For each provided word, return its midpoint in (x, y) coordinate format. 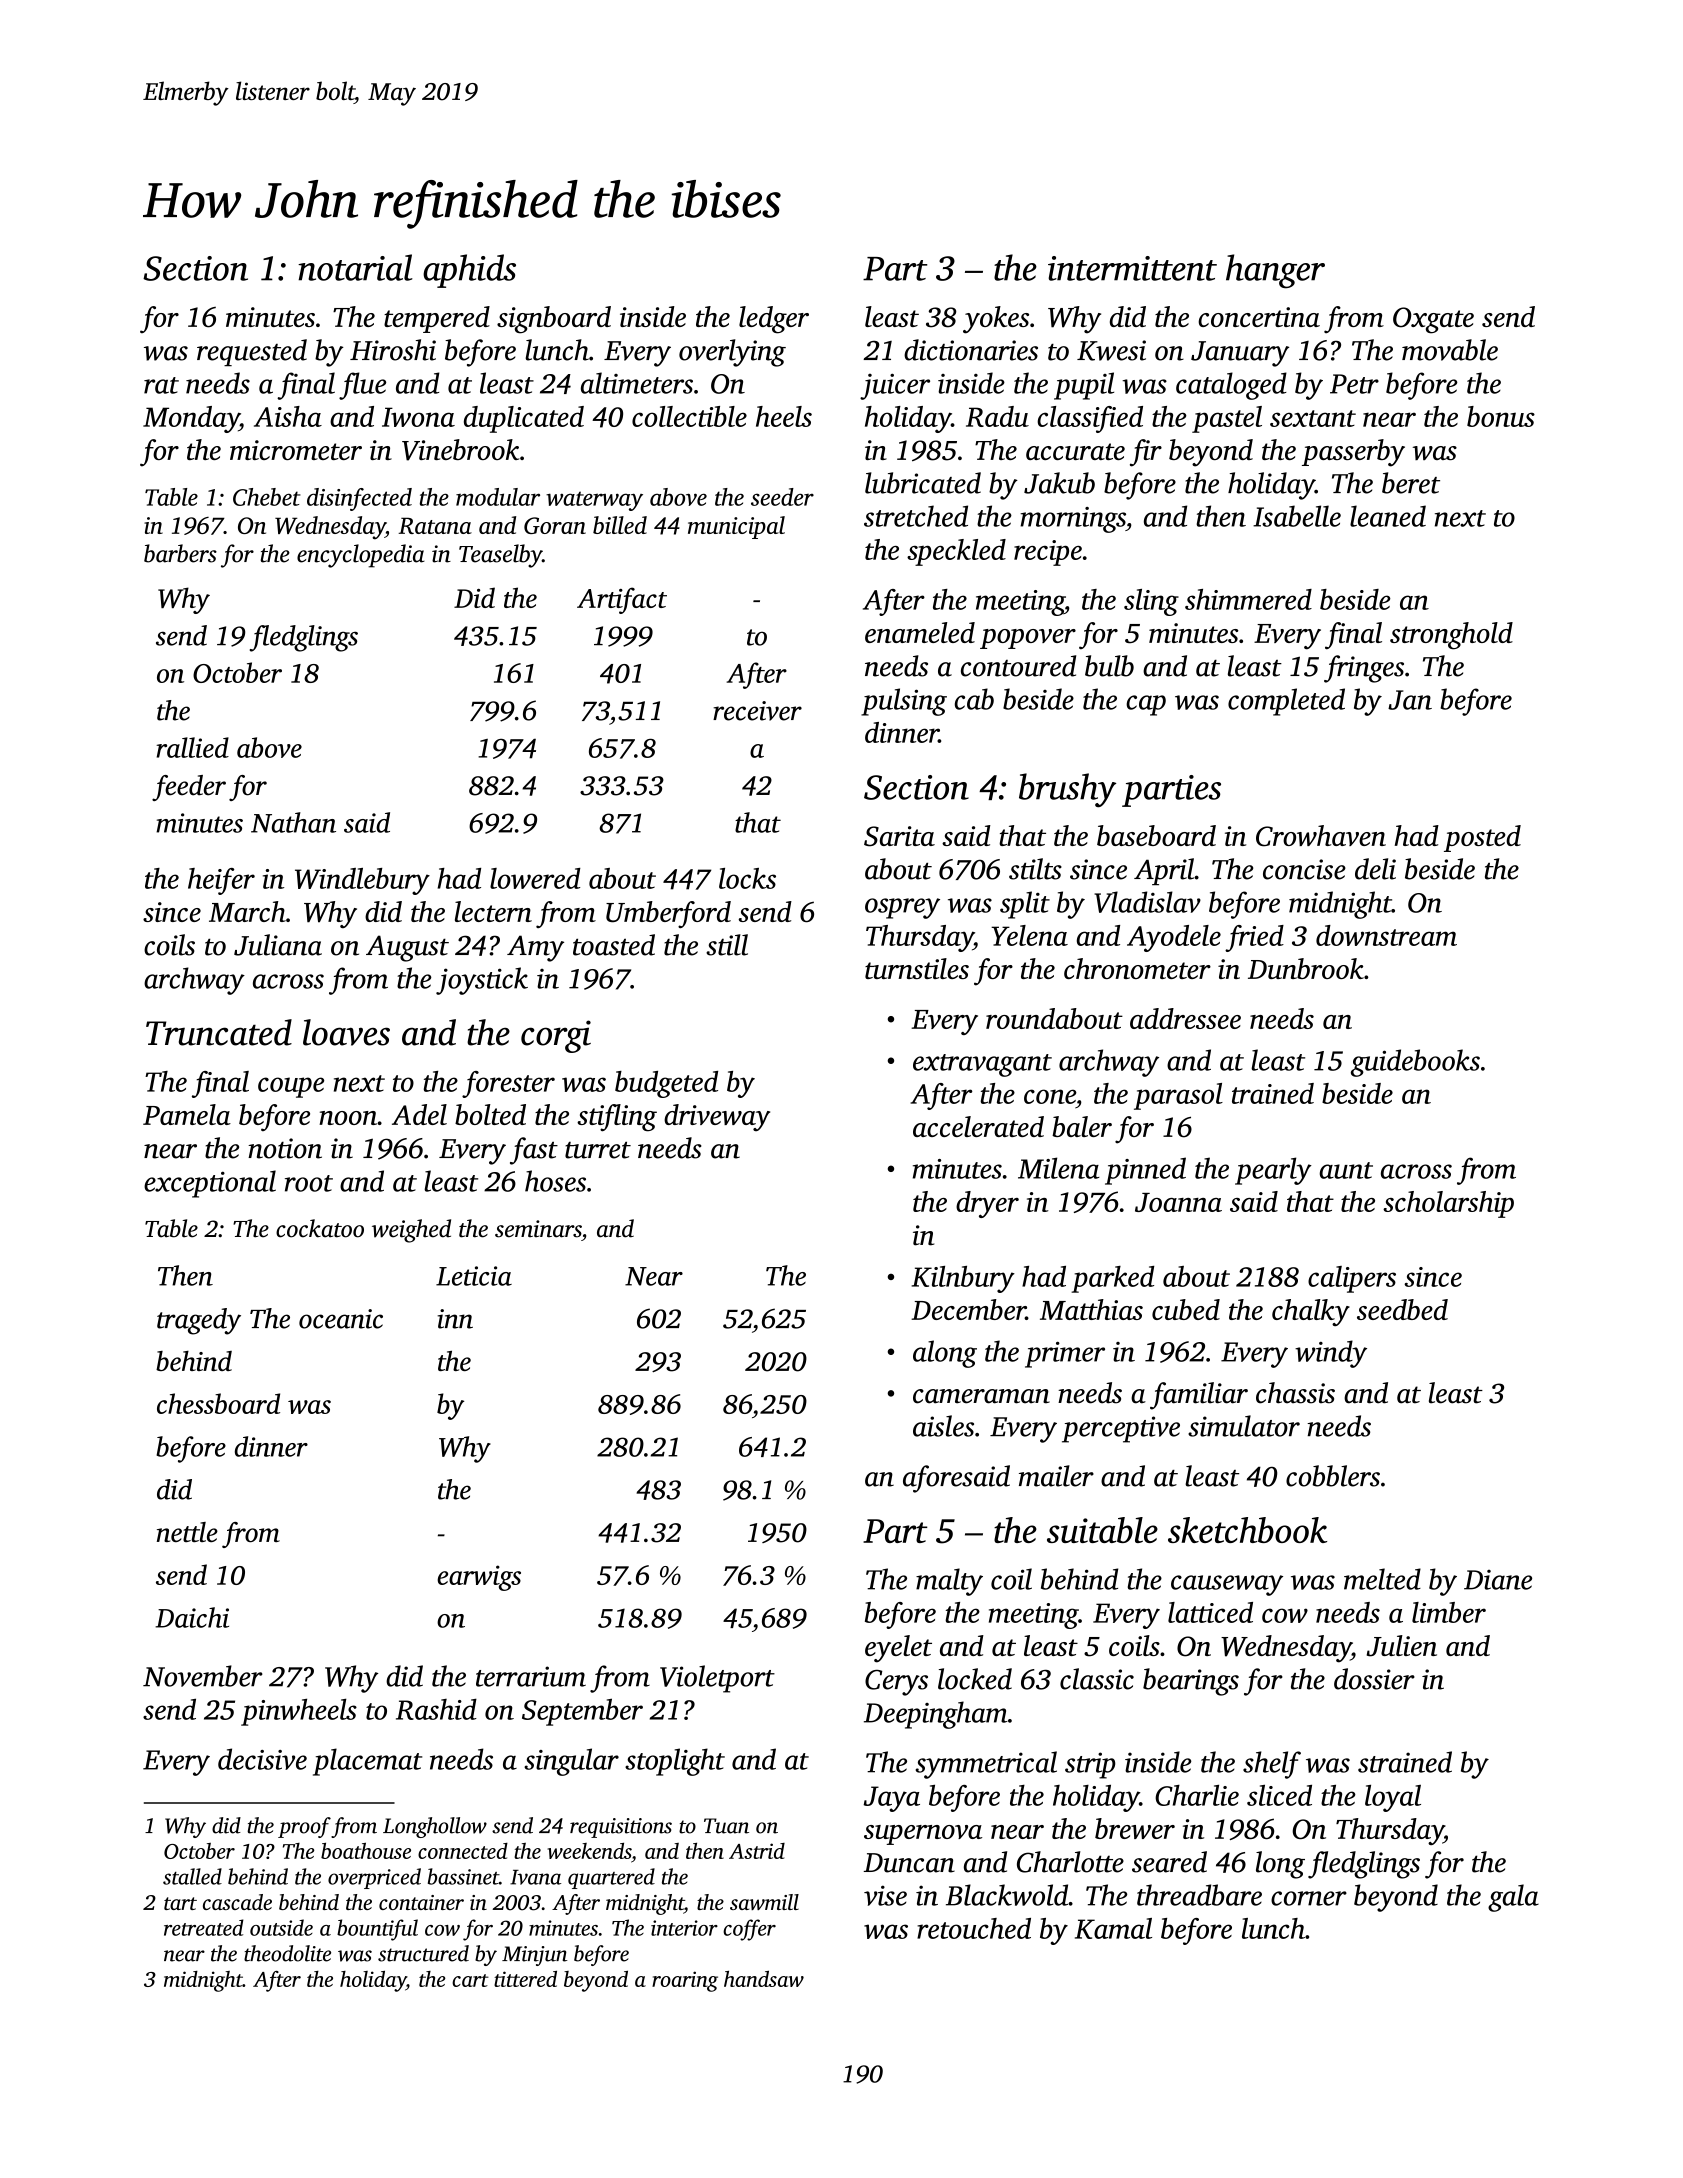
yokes (996, 320)
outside (281, 1927)
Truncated (219, 1032)
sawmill (764, 1902)
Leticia (474, 1276)
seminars (538, 1229)
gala (1513, 1898)
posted (1482, 838)
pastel (1227, 419)
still (727, 945)
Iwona (418, 417)
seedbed (1402, 1309)
